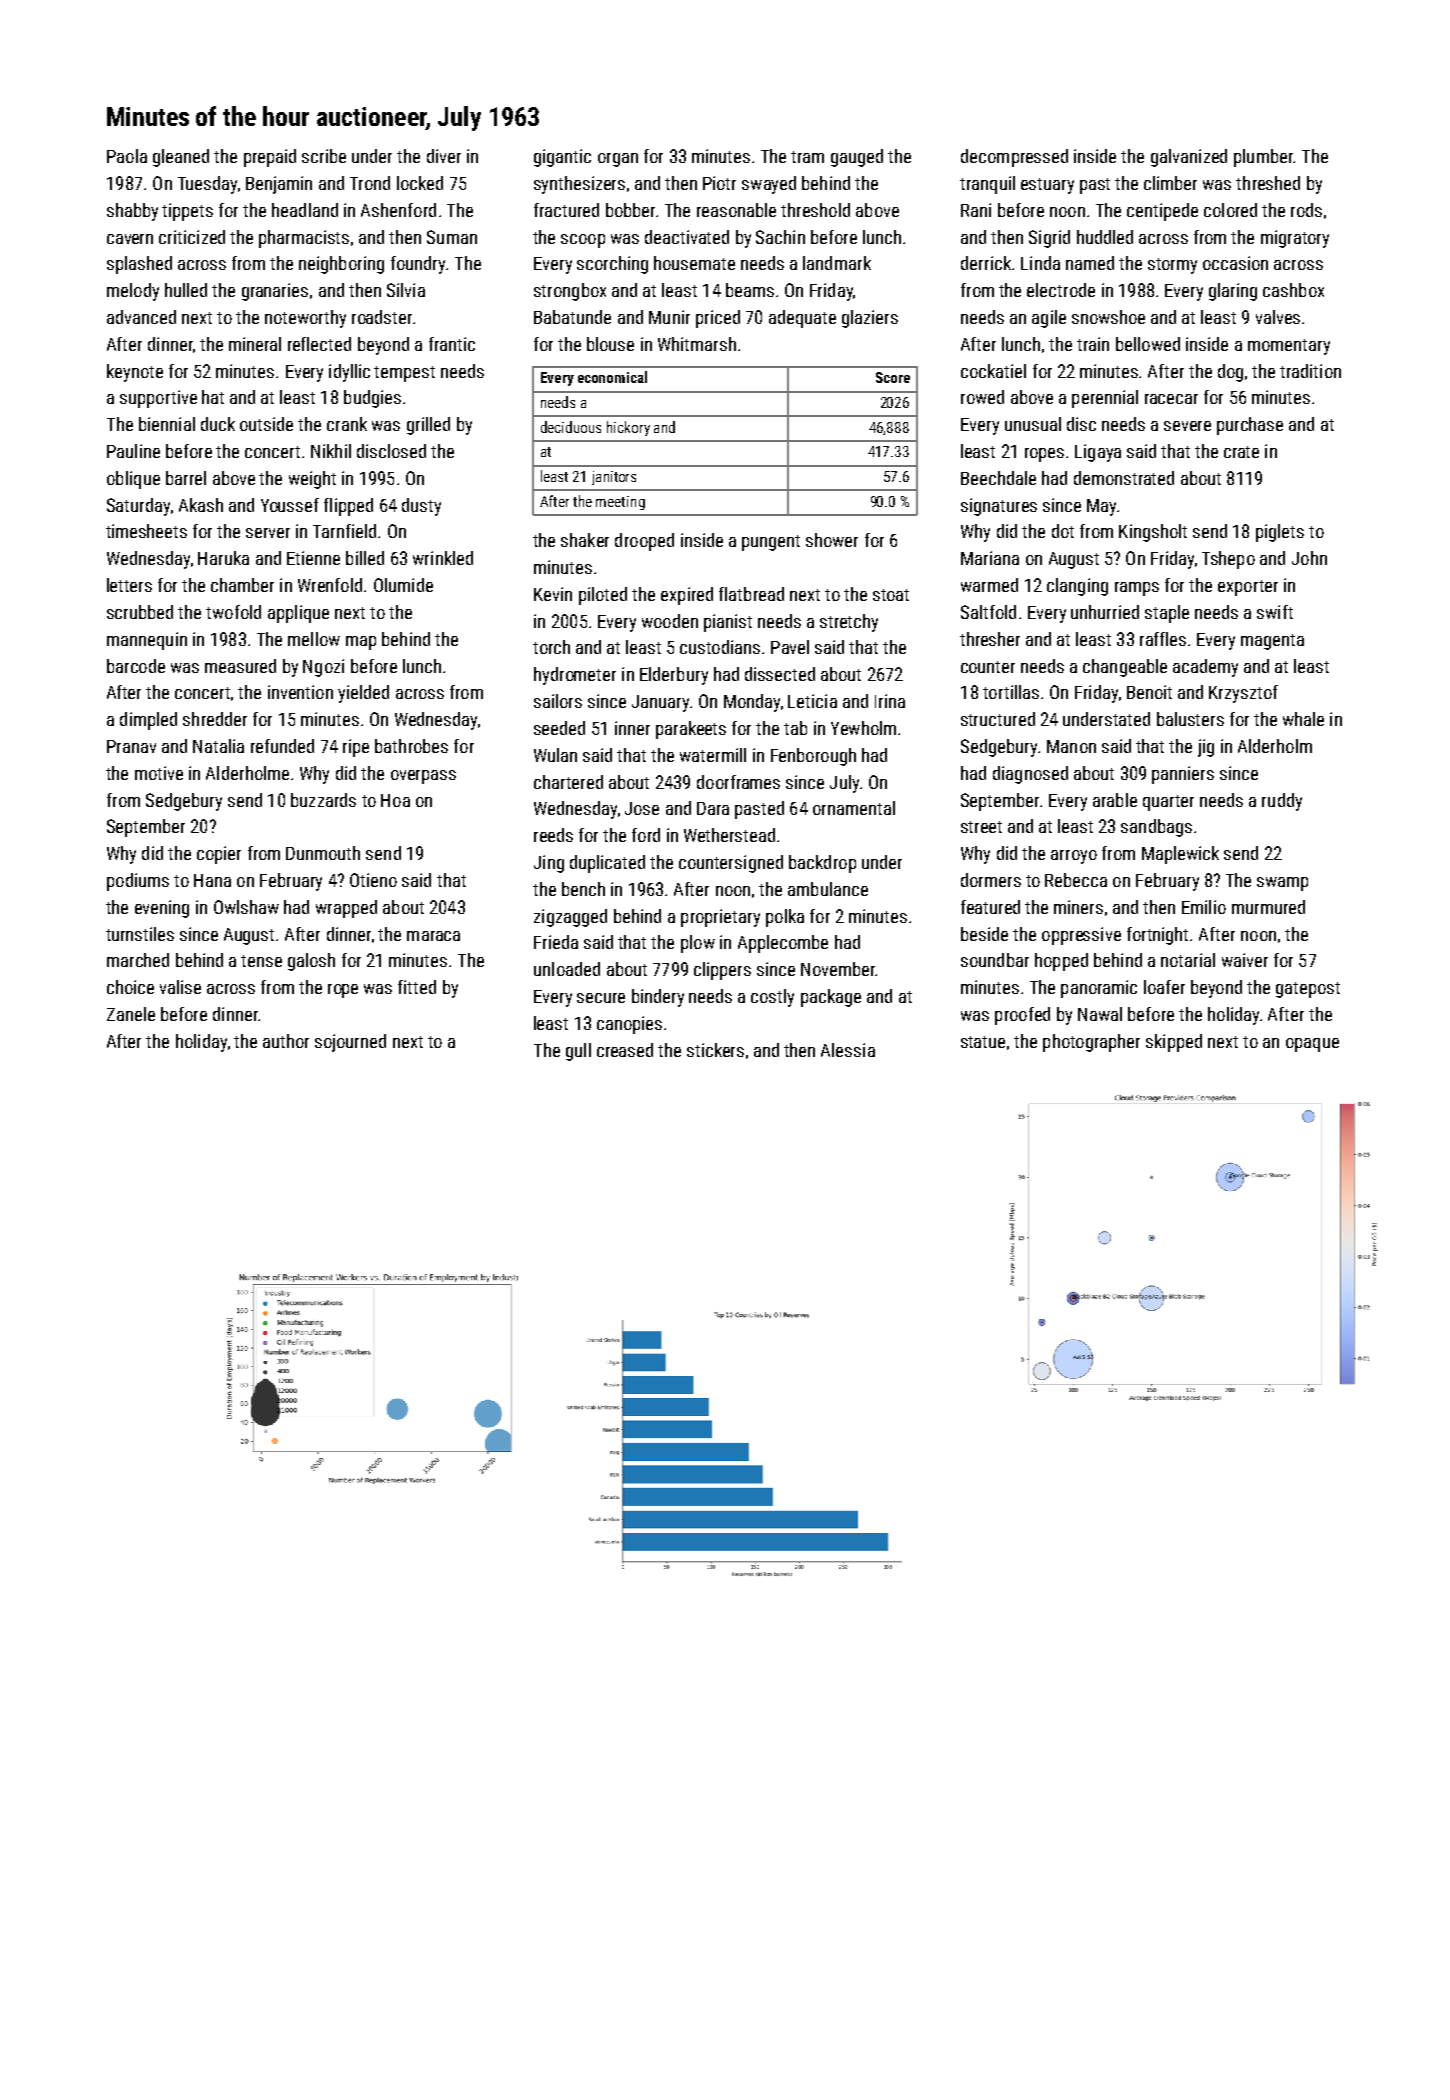 Image resolution: width=1450 pixels, height=2100 pixels. What do you see at coordinates (857, 158) in the image?
I see `gauged` at bounding box center [857, 158].
